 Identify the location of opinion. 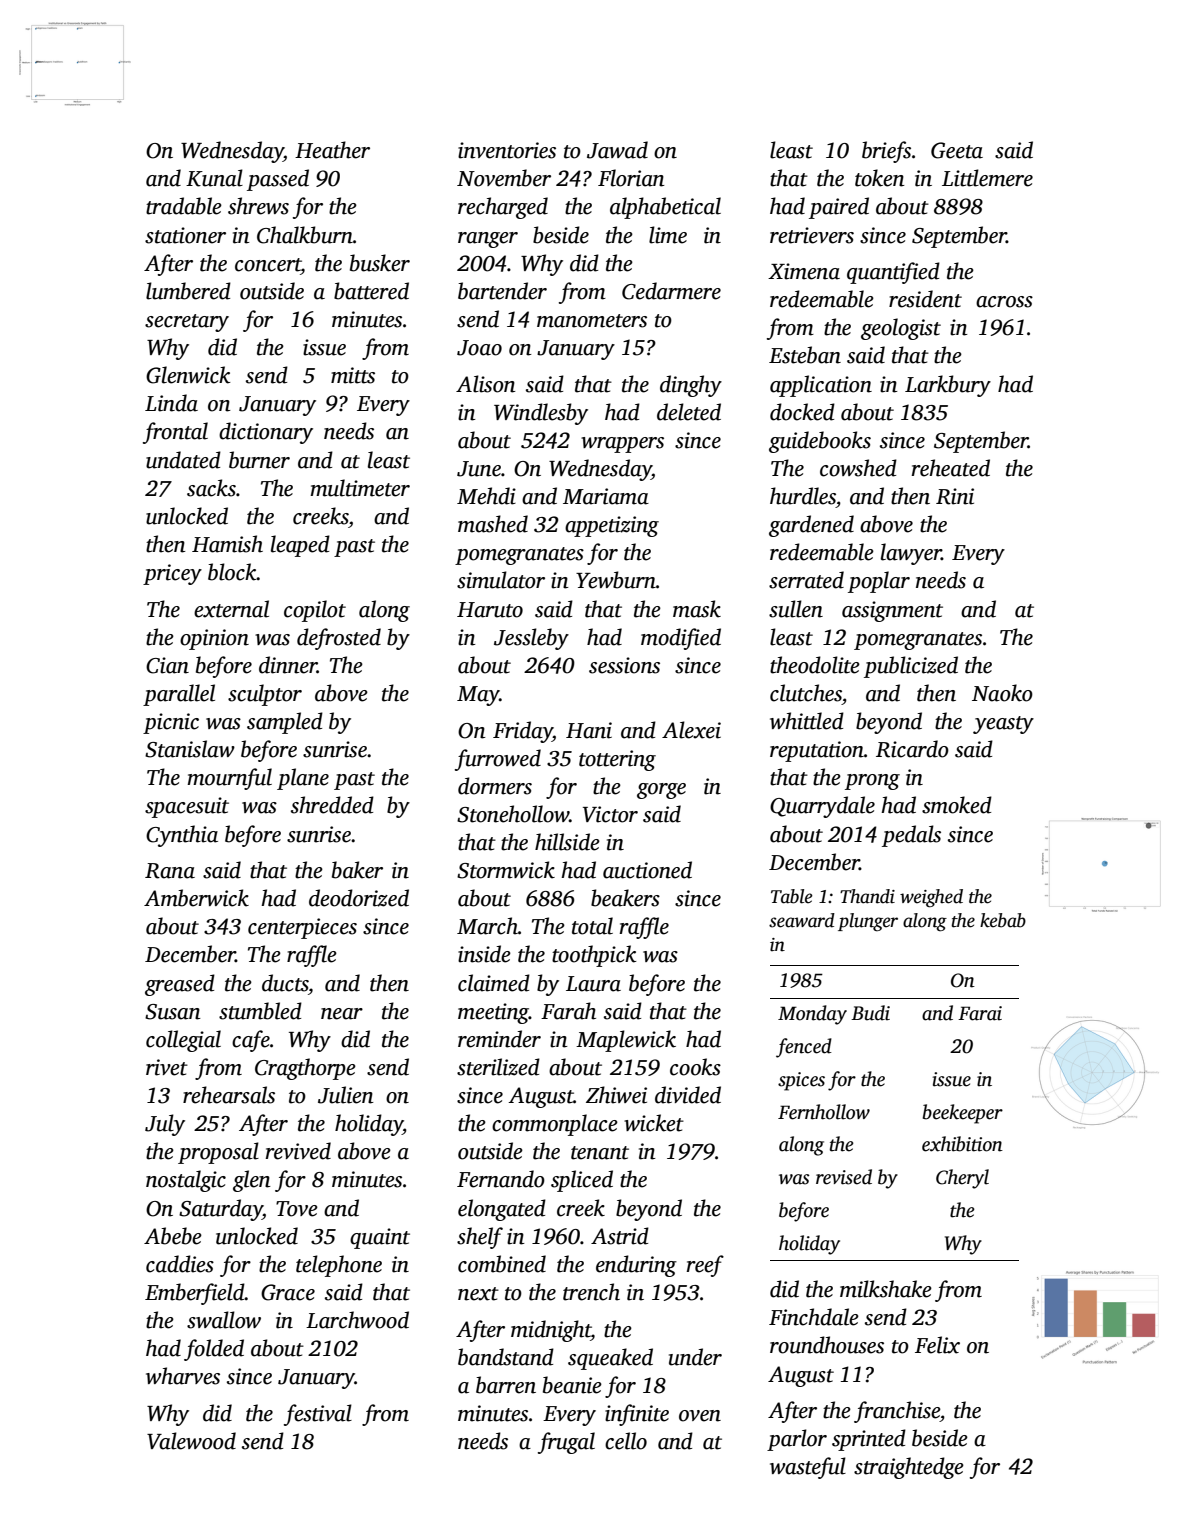
(214, 639).
